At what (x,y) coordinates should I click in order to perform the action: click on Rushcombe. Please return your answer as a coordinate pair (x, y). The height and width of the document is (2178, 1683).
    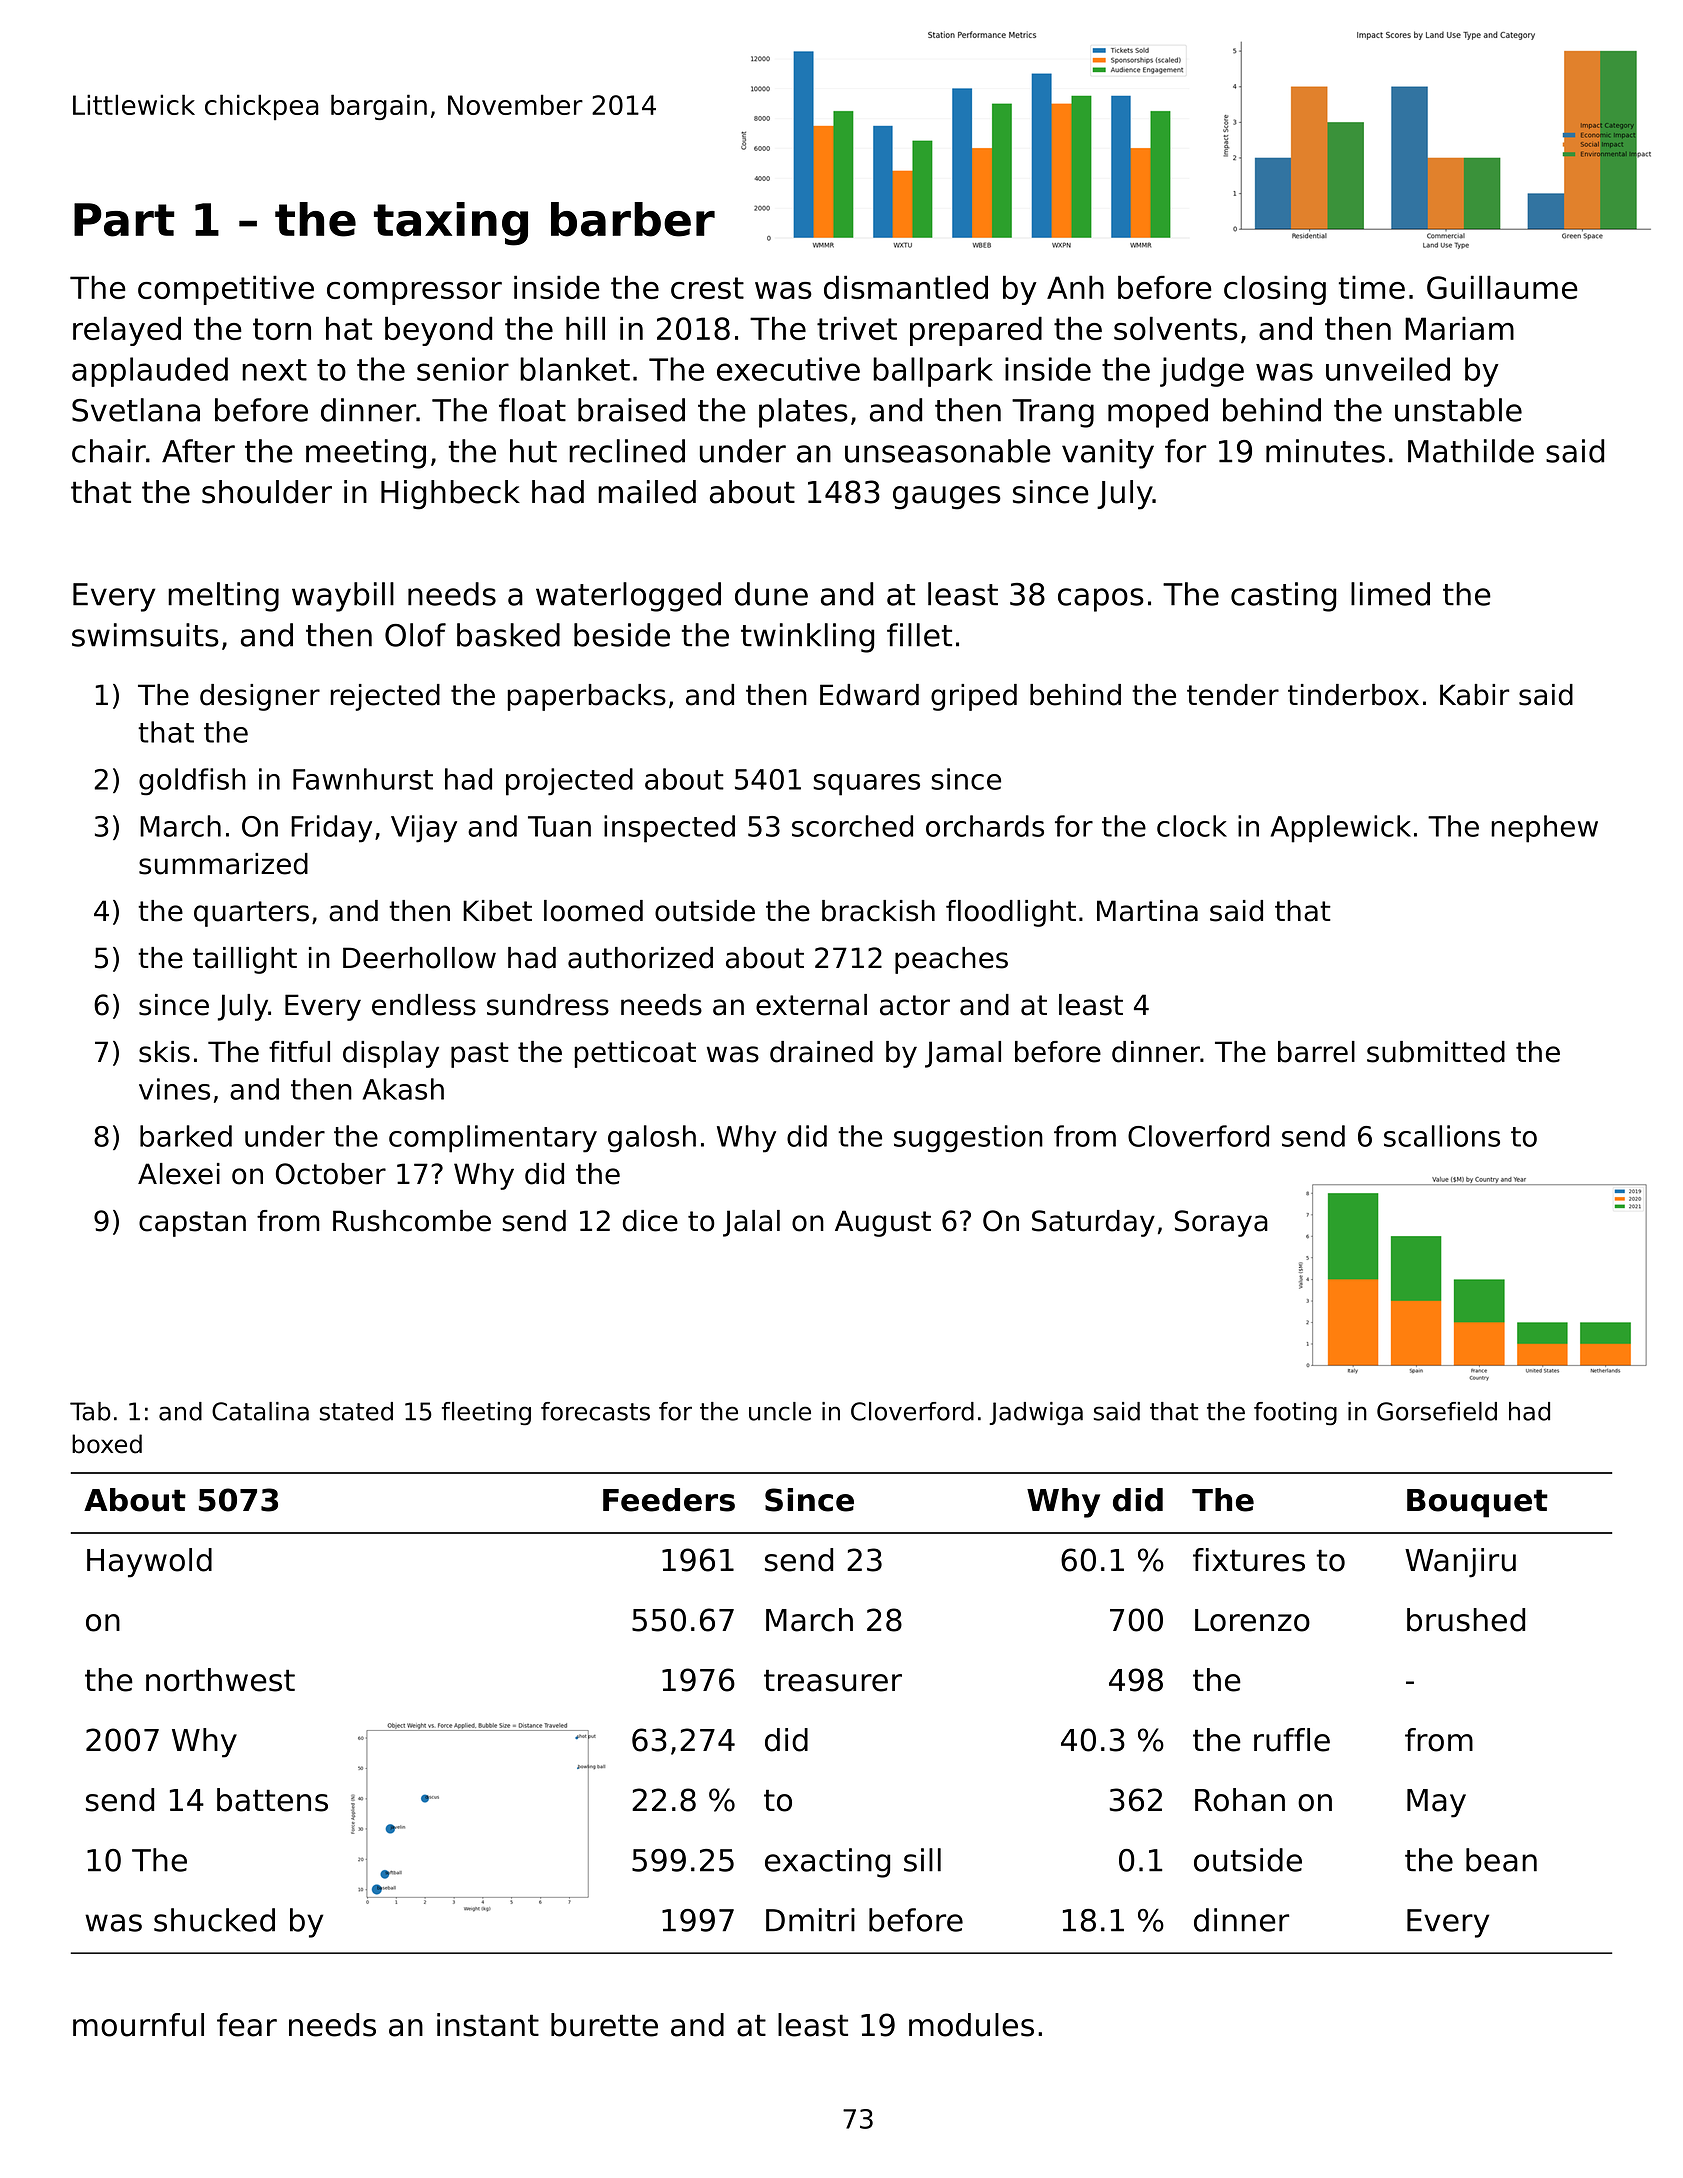
    Looking at the image, I should click on (412, 1221).
